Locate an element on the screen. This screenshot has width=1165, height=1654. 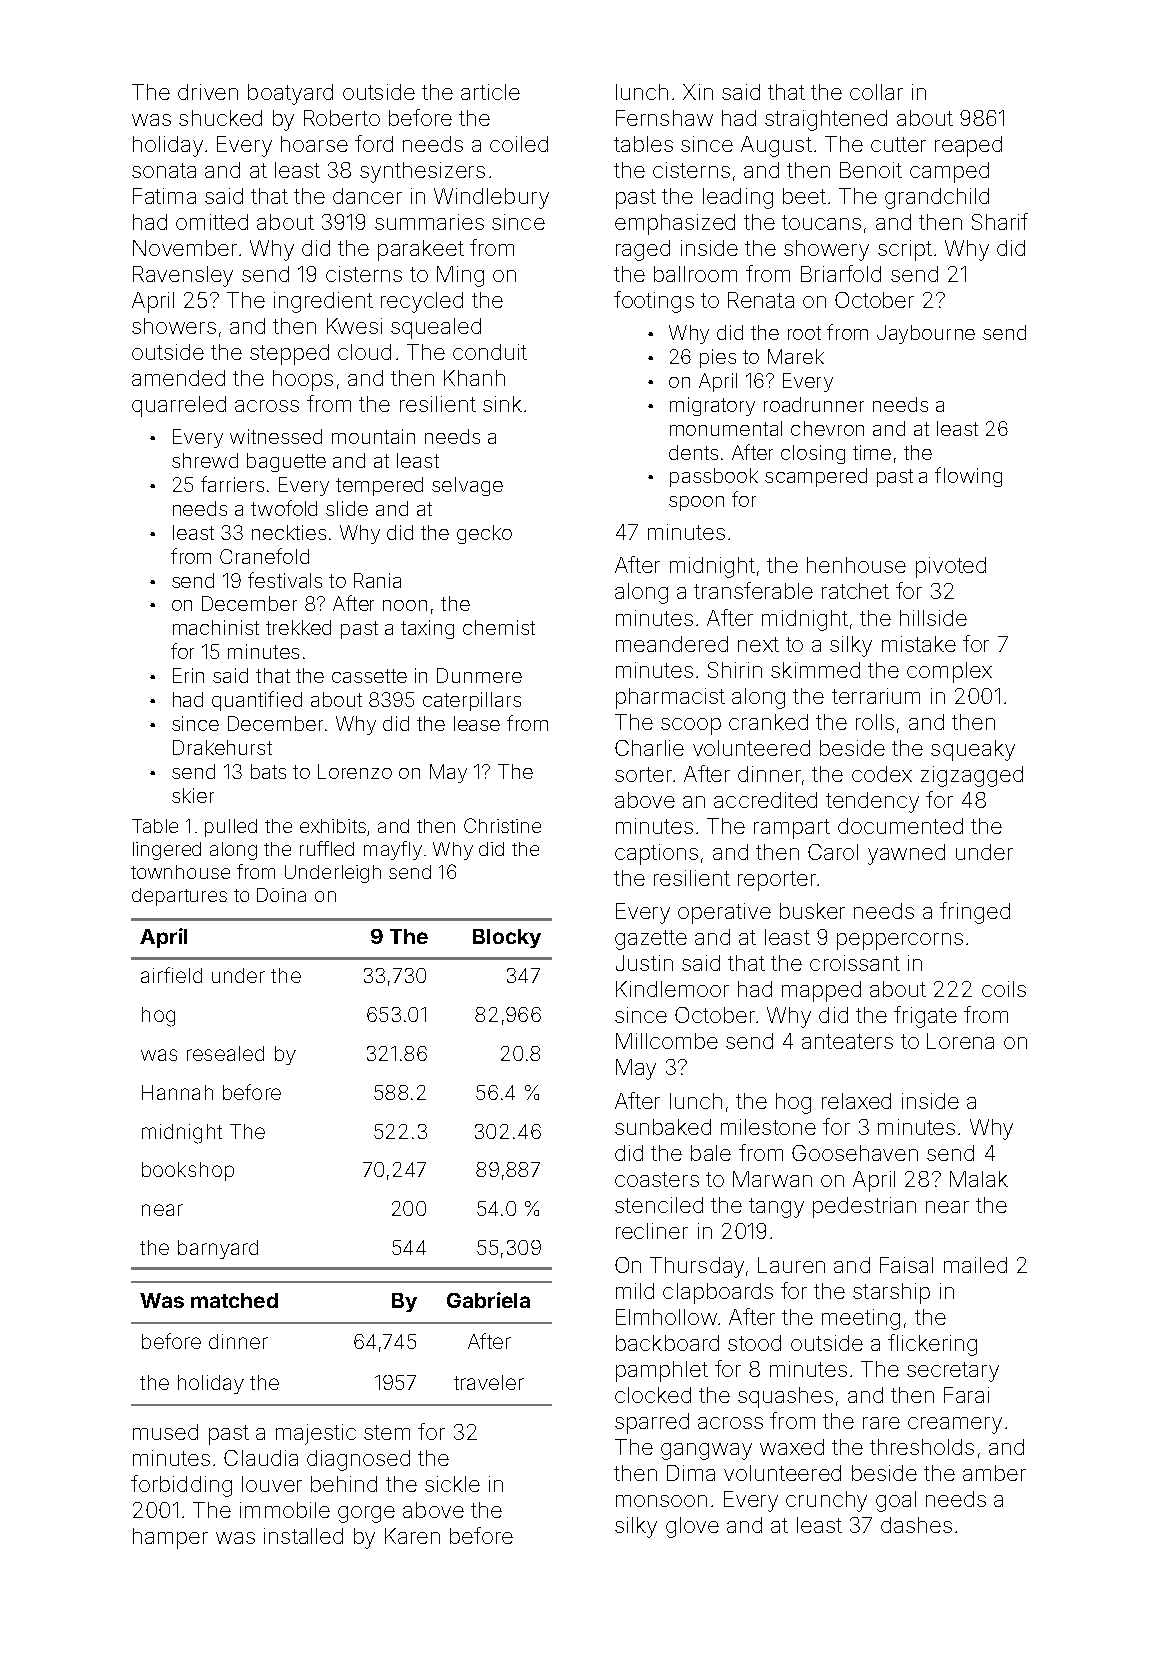
flowing is located at coordinates (968, 477).
